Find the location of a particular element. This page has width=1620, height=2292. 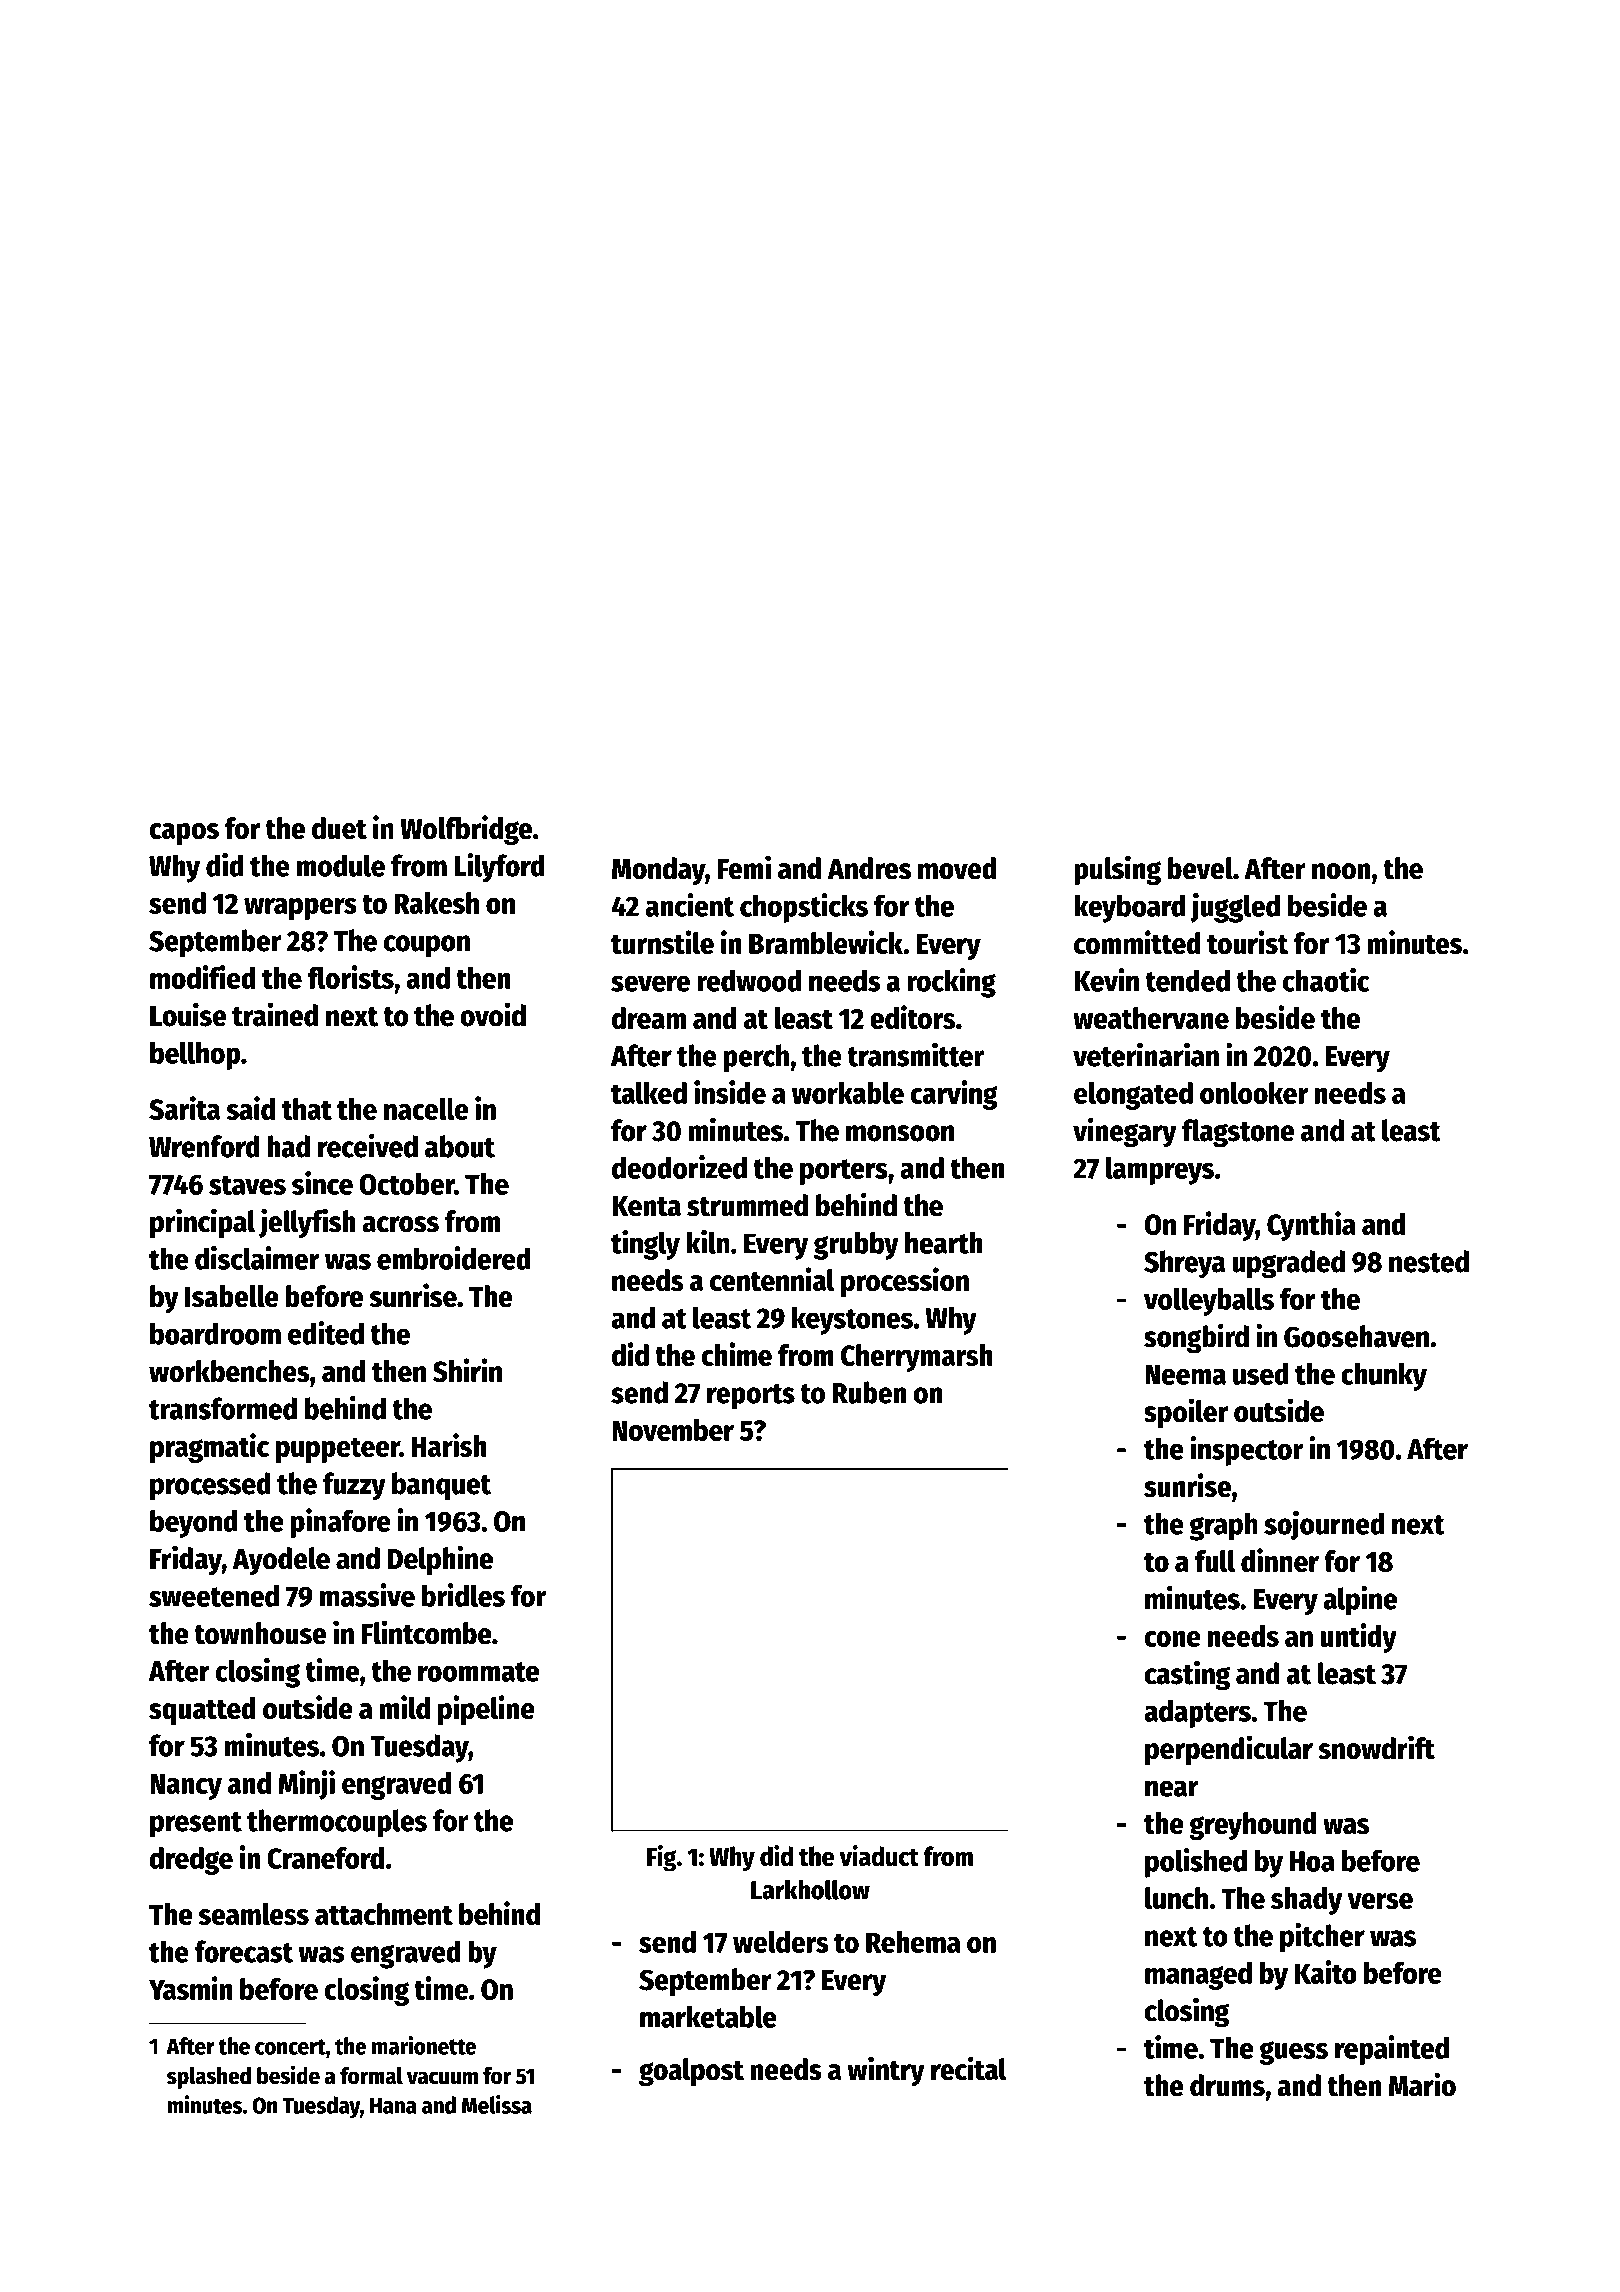

deodorized is located at coordinates (679, 1167).
